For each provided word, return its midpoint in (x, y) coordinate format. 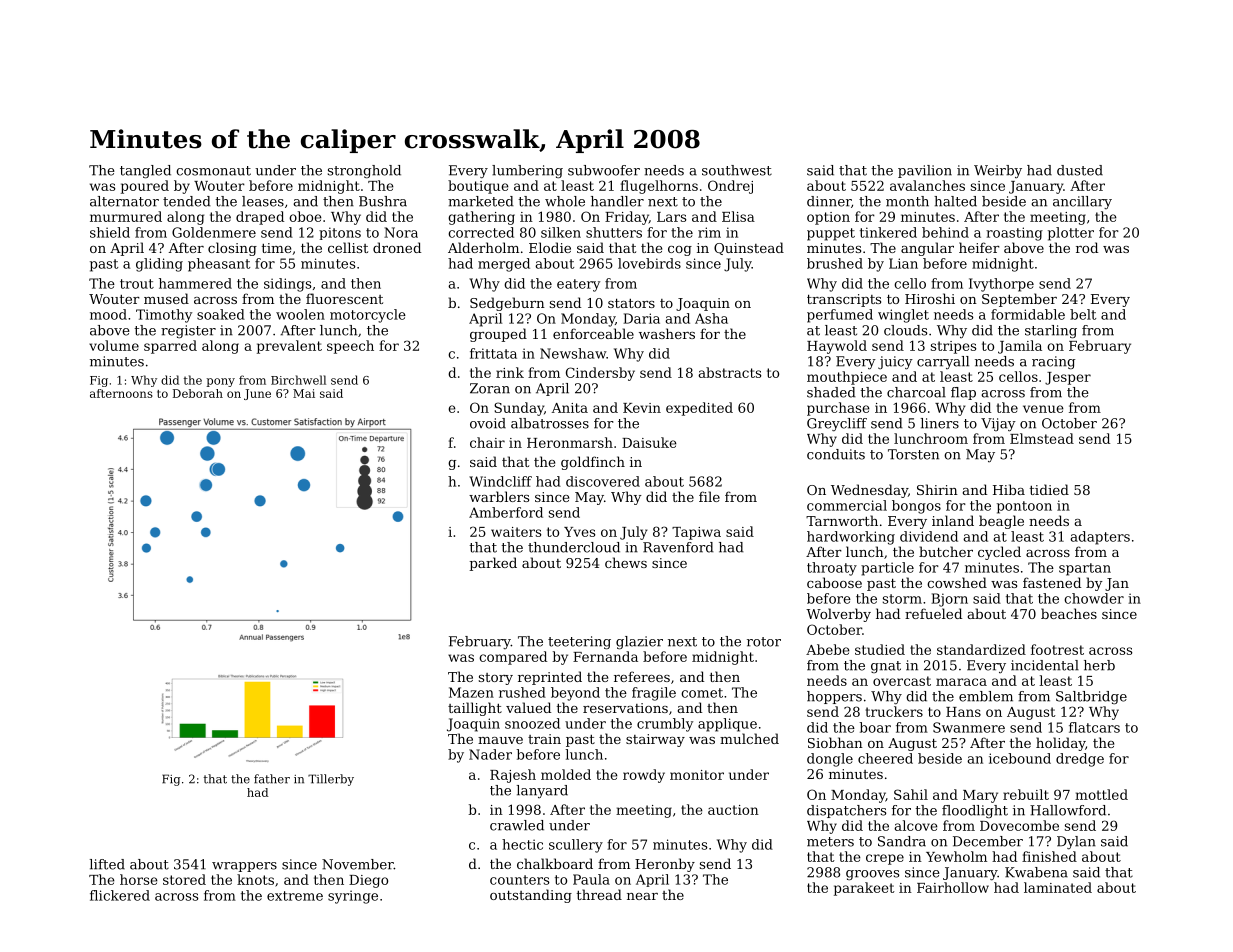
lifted (107, 864)
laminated (1058, 887)
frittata (493, 353)
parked (493, 564)
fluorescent (344, 298)
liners (940, 423)
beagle (1001, 522)
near (642, 896)
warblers (499, 496)
